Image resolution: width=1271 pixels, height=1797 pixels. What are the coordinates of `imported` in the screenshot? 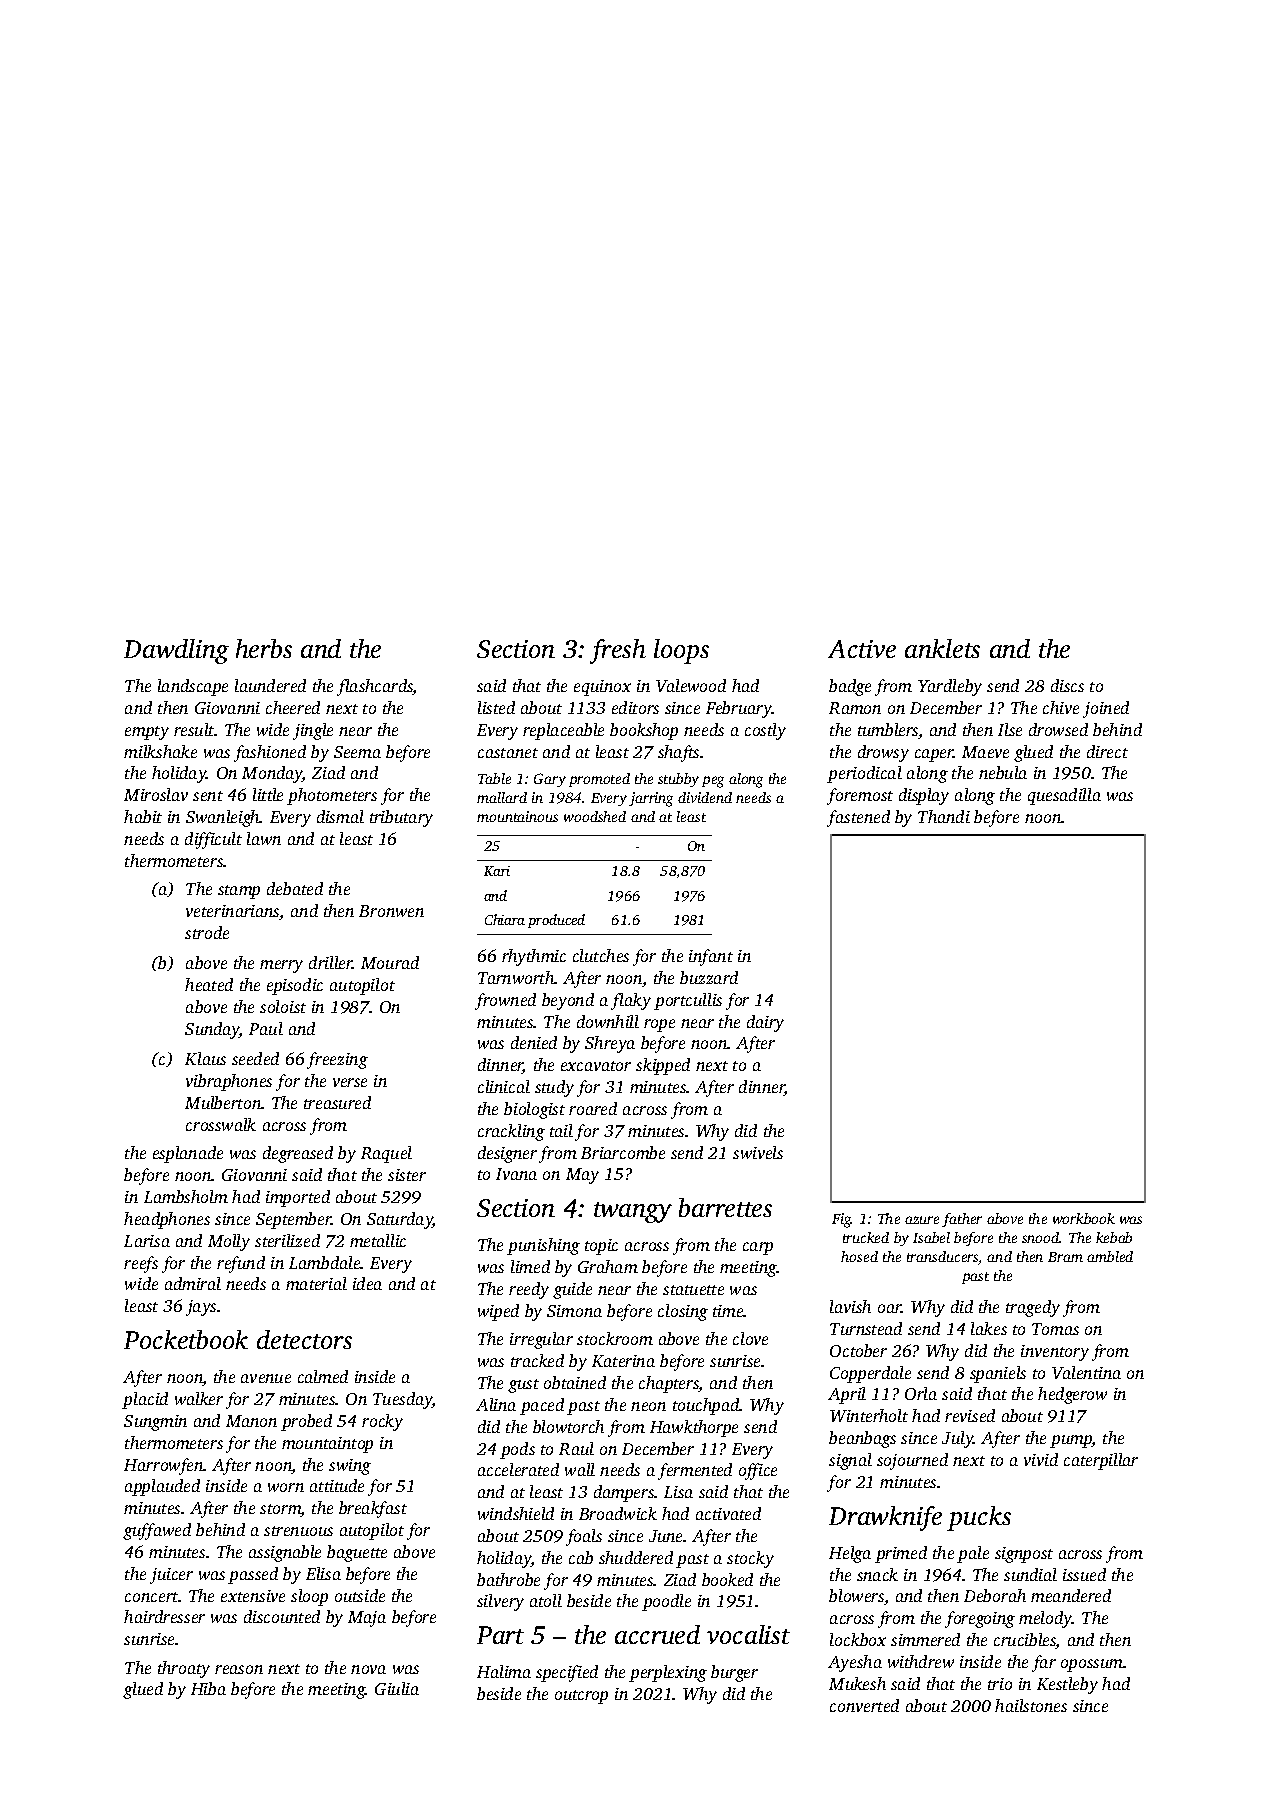 It's located at (298, 1198).
